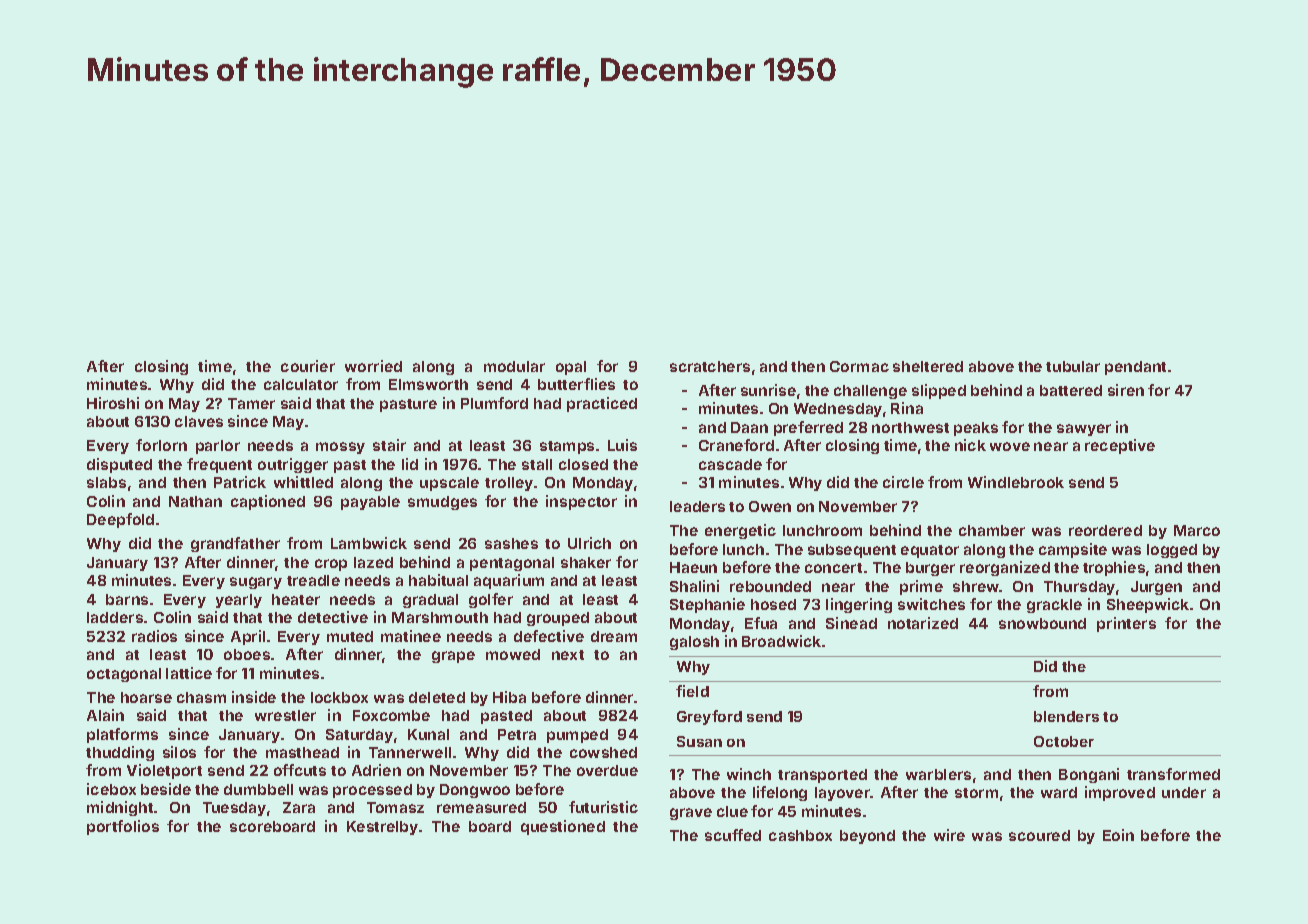  What do you see at coordinates (382, 828) in the document?
I see `Kestrelby` at bounding box center [382, 828].
